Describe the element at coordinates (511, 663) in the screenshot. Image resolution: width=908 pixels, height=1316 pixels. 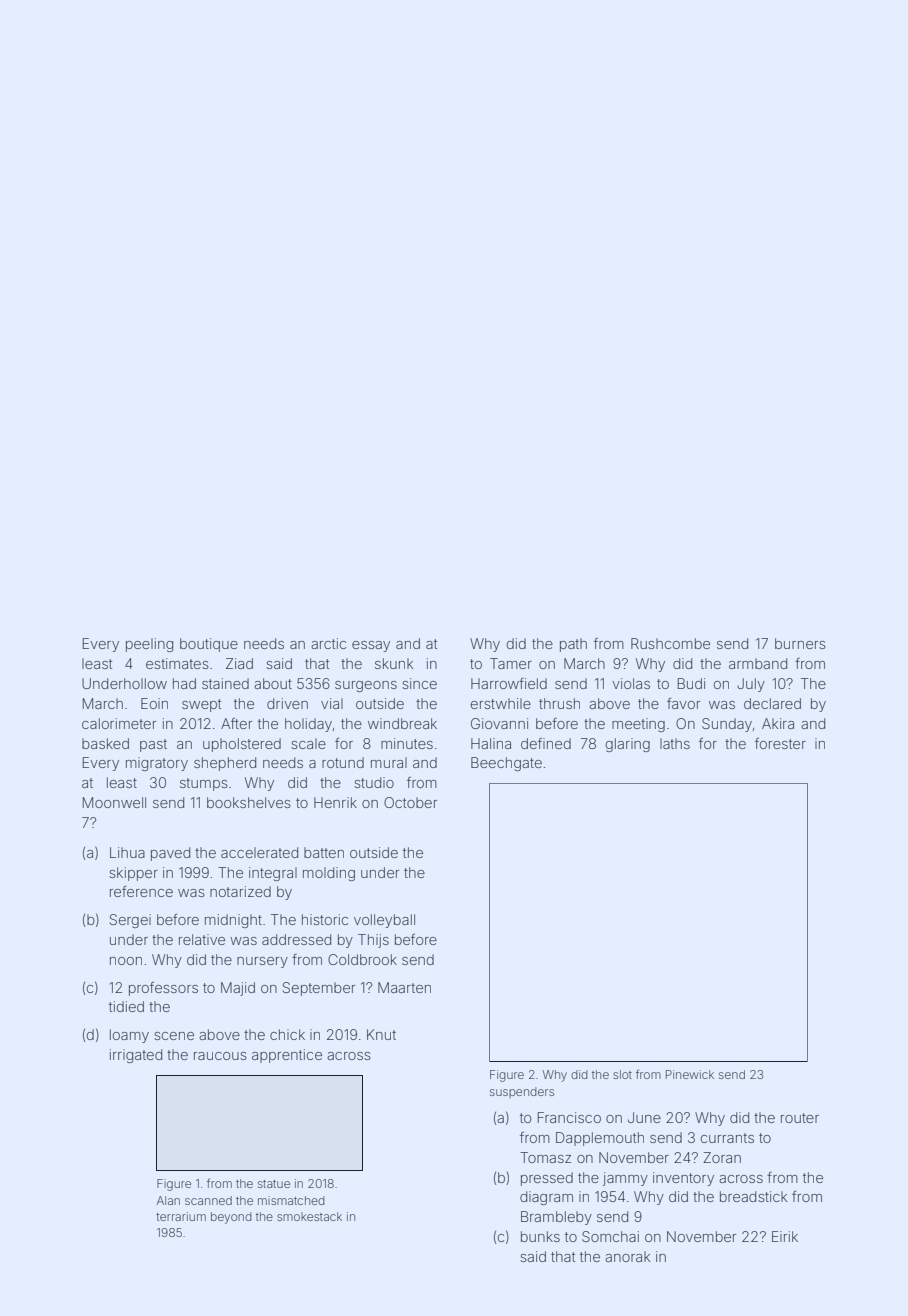
I see `Tamer` at that location.
